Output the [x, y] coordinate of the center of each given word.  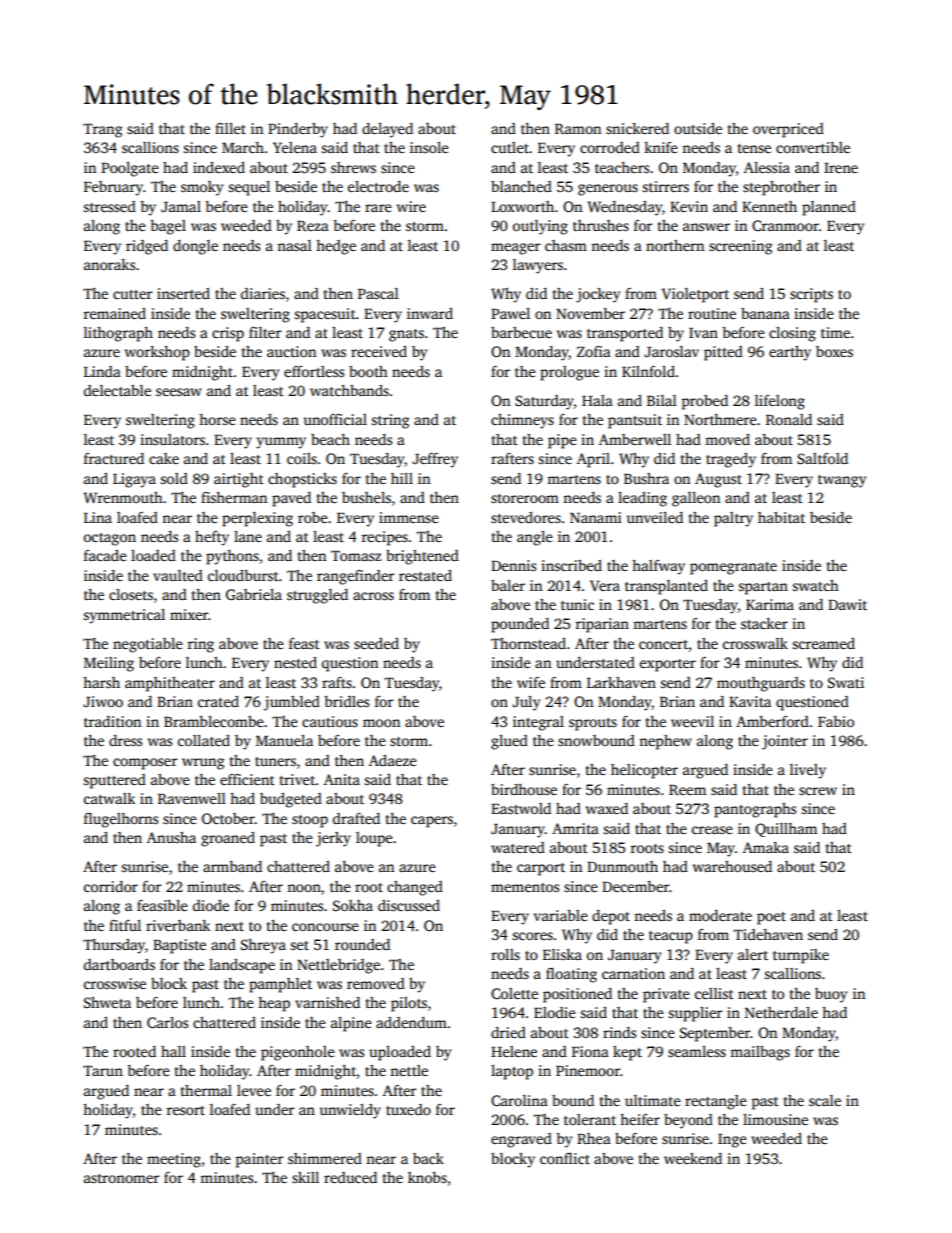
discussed [409, 905]
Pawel [510, 313]
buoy [831, 995]
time [835, 332]
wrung [203, 764]
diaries [263, 293]
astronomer [121, 1178]
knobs [427, 1177]
